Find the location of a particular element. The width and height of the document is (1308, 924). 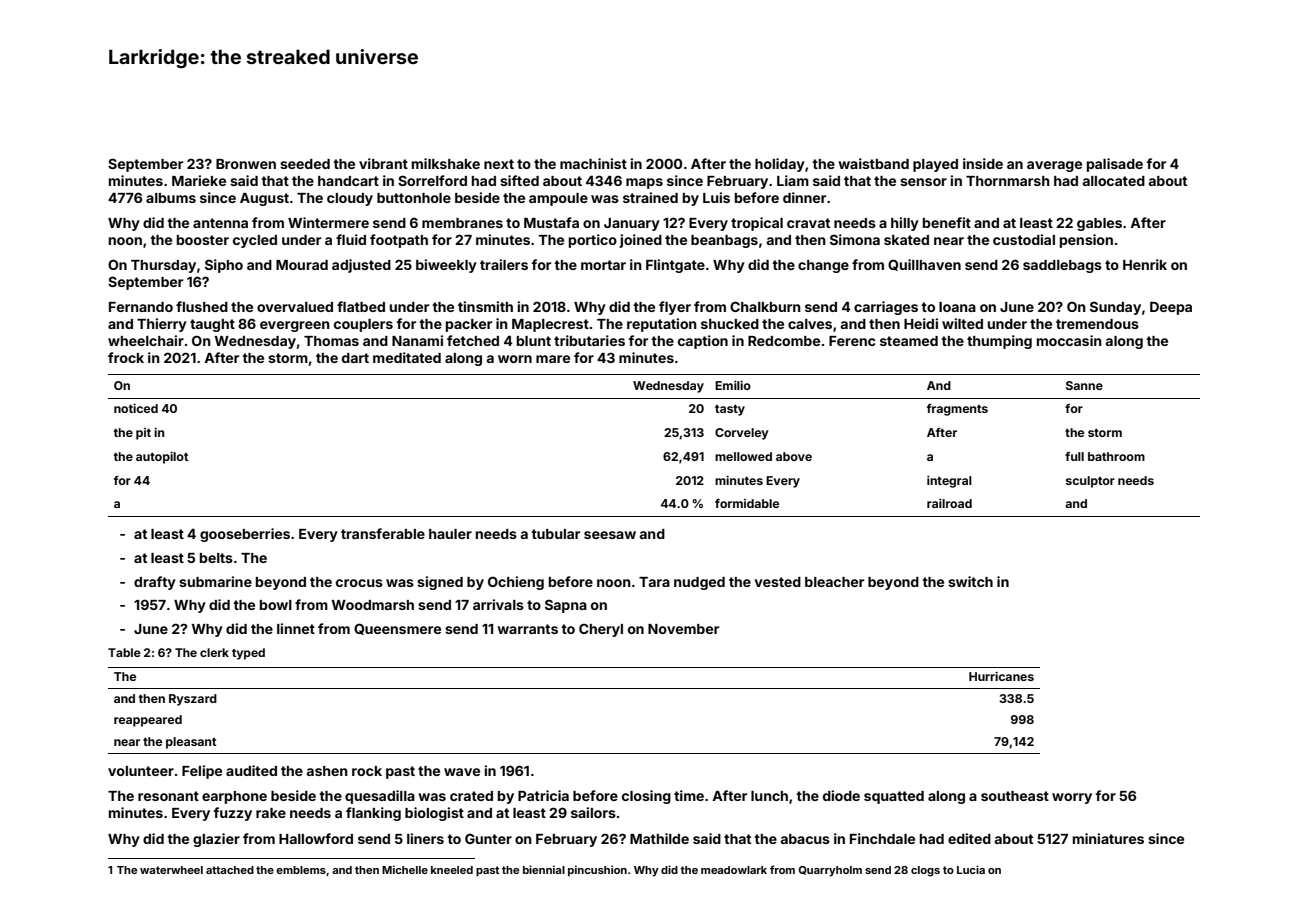

crocus is located at coordinates (359, 583).
